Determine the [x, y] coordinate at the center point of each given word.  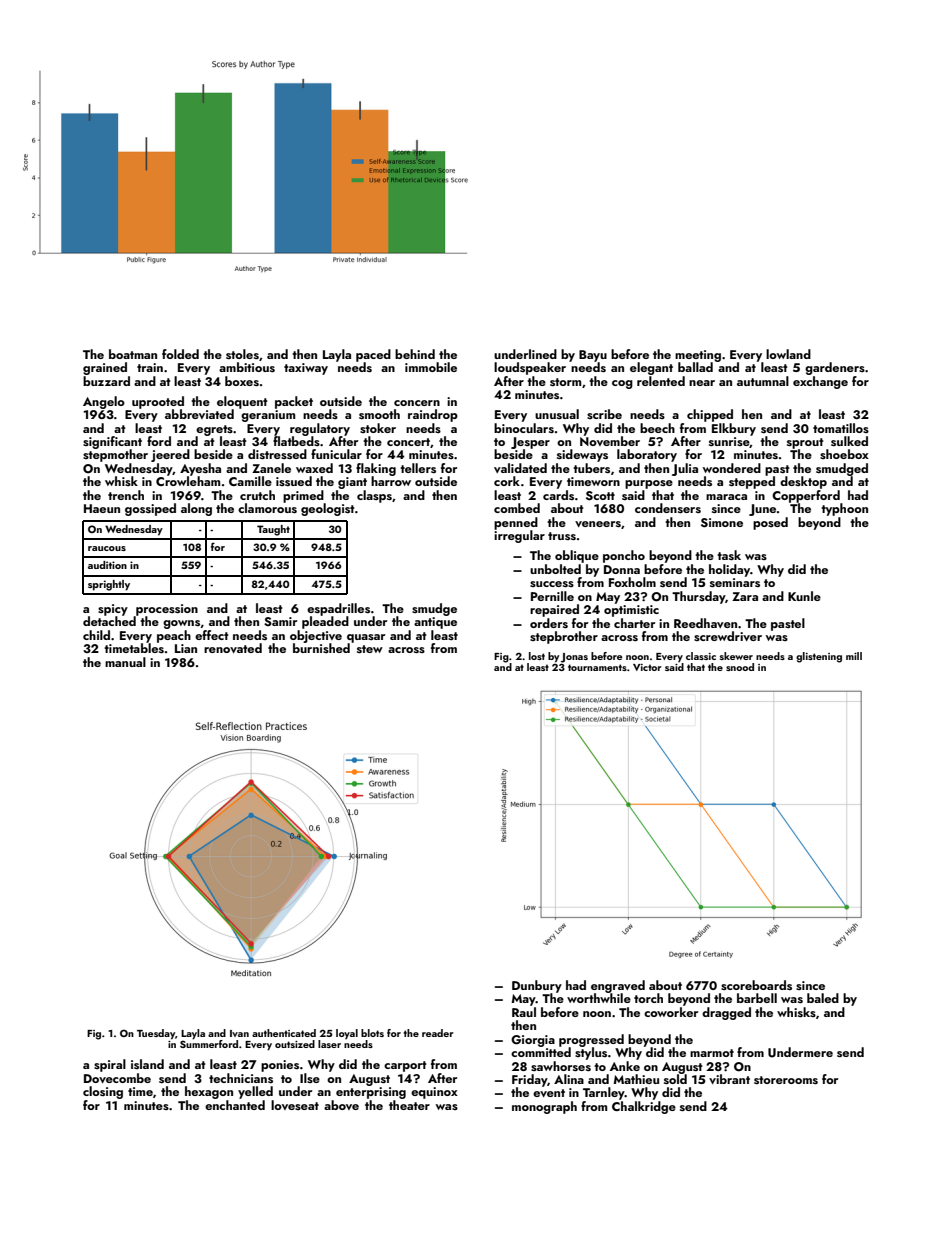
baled [823, 998]
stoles [242, 354]
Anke [625, 1066]
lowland [788, 354]
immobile [431, 367]
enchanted [235, 1105]
